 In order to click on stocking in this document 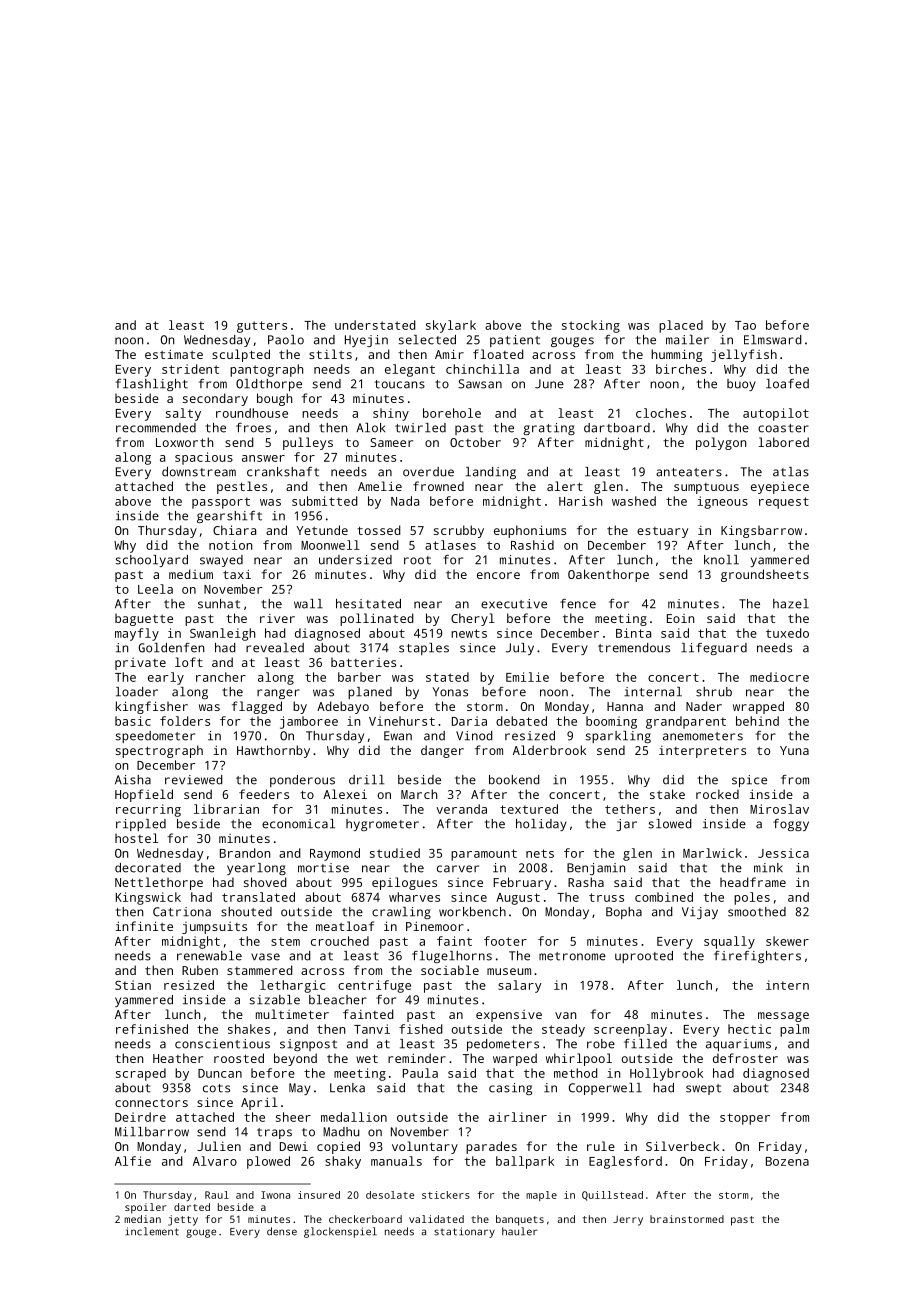, I will do `click(591, 326)`.
